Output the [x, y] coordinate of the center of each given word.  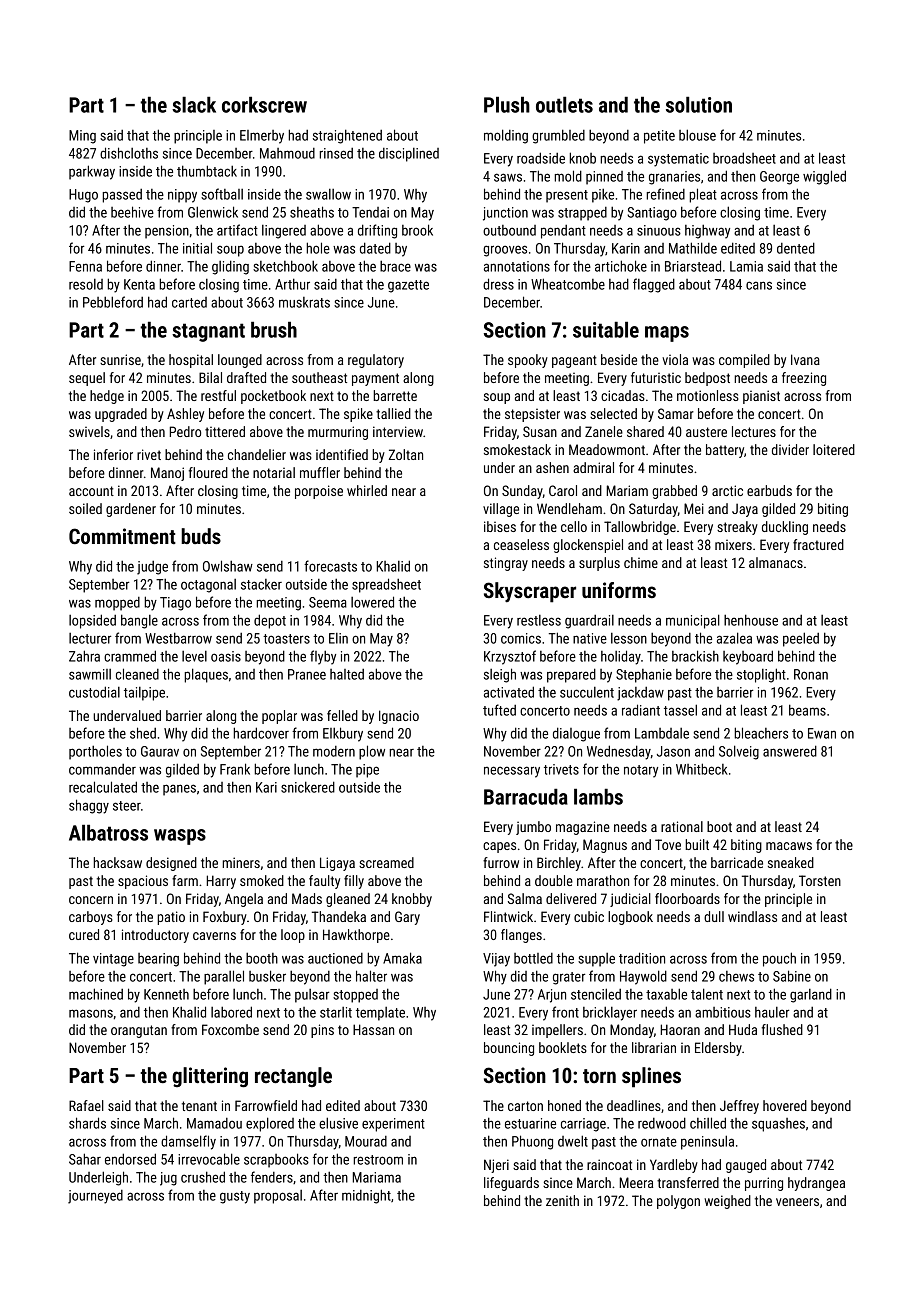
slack [194, 104]
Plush [507, 104]
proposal [278, 1197]
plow [372, 752]
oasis [226, 656]
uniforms [619, 590]
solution [699, 104]
